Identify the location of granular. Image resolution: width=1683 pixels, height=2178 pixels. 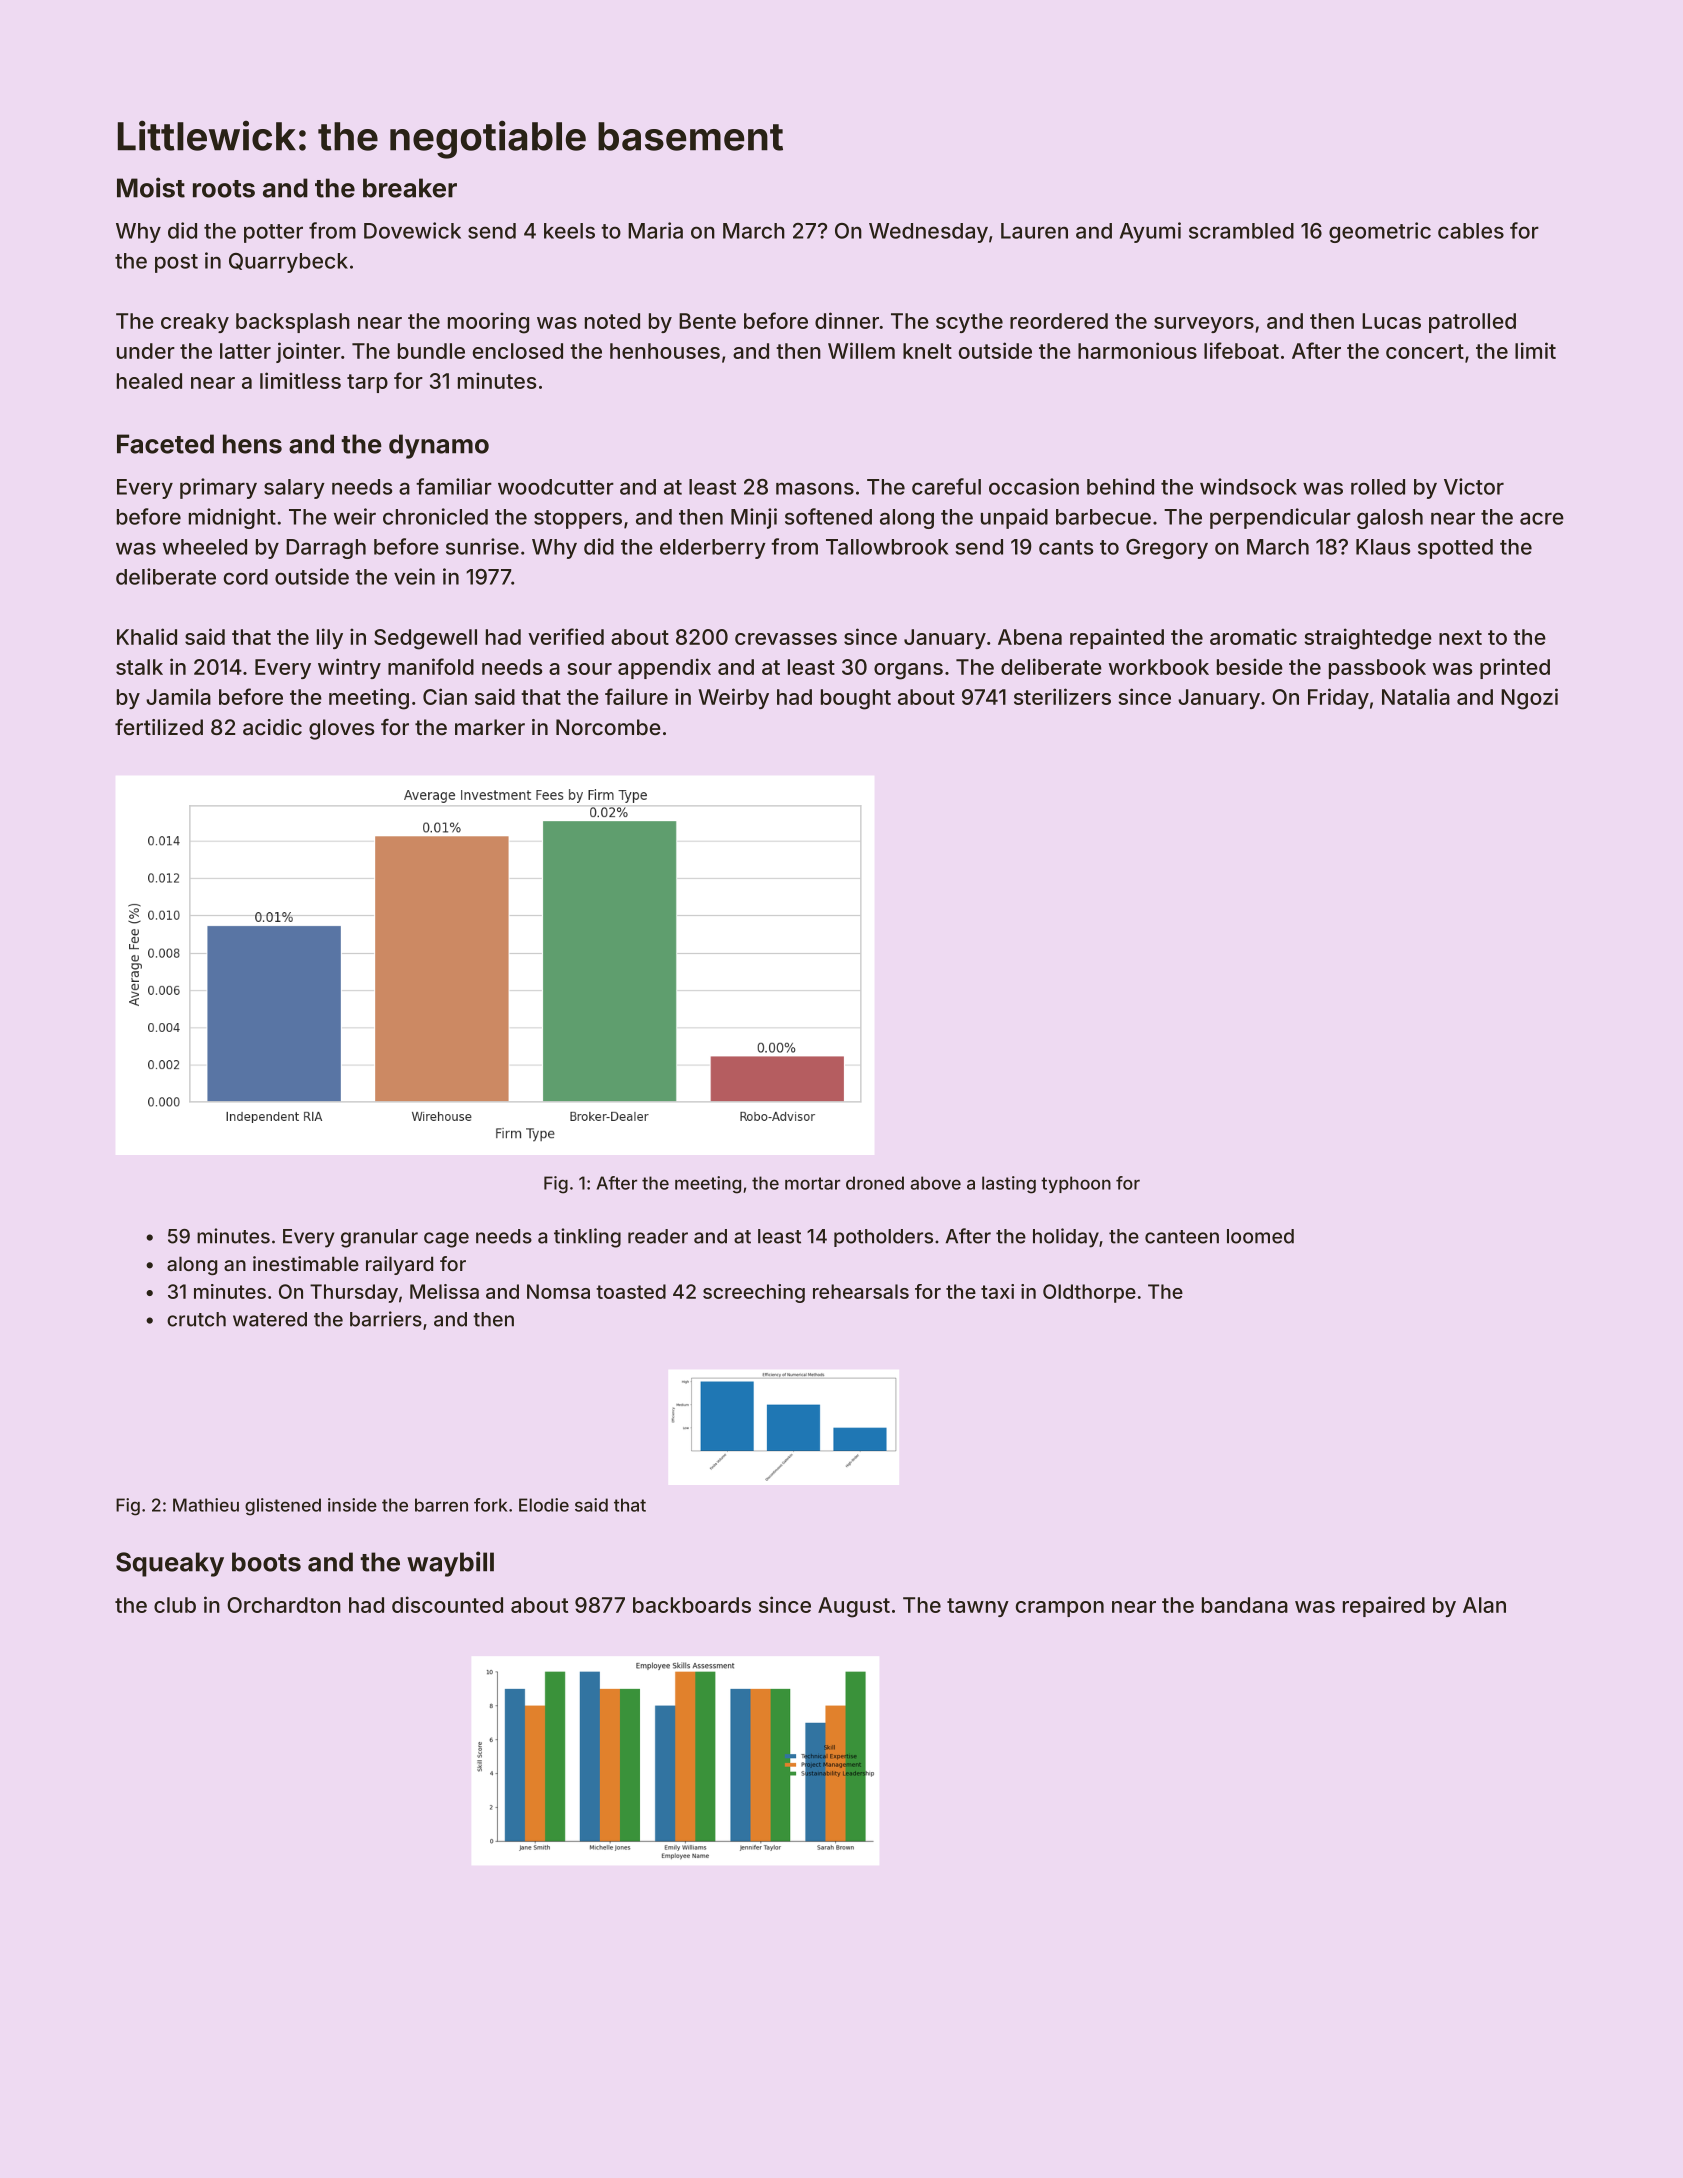
(379, 1238).
